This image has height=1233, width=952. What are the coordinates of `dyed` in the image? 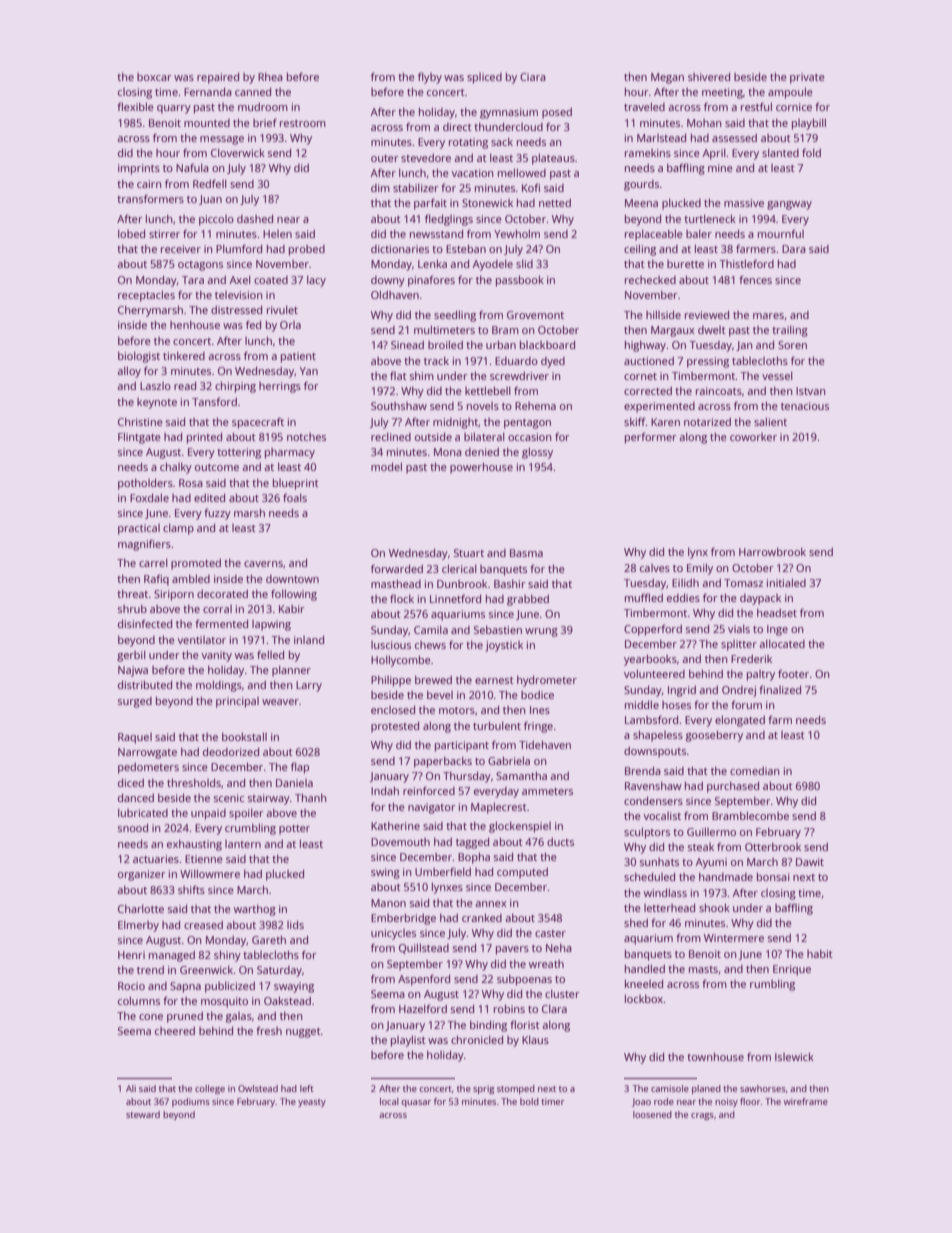 It's located at (553, 362).
